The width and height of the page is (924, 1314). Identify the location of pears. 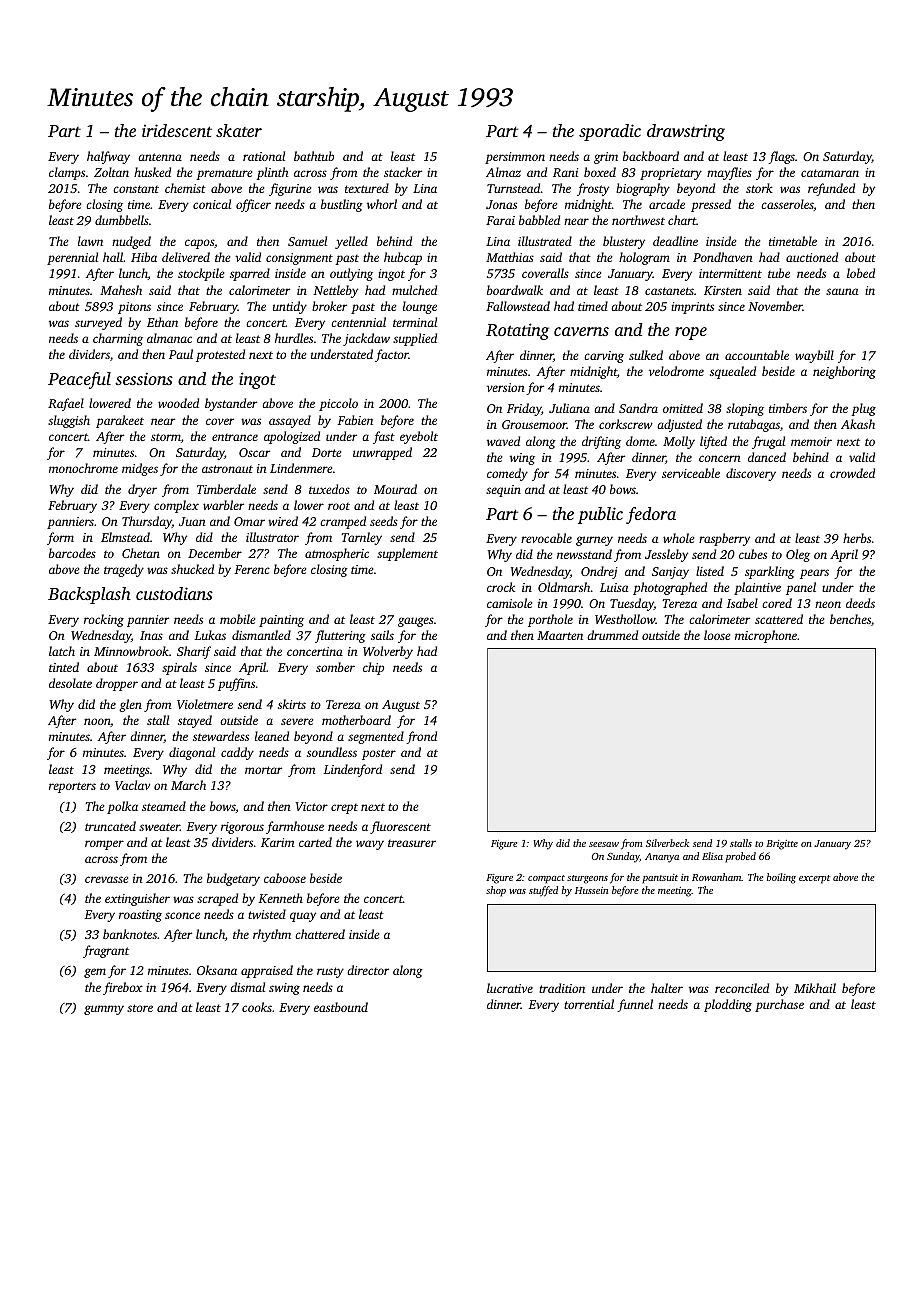
(814, 574).
